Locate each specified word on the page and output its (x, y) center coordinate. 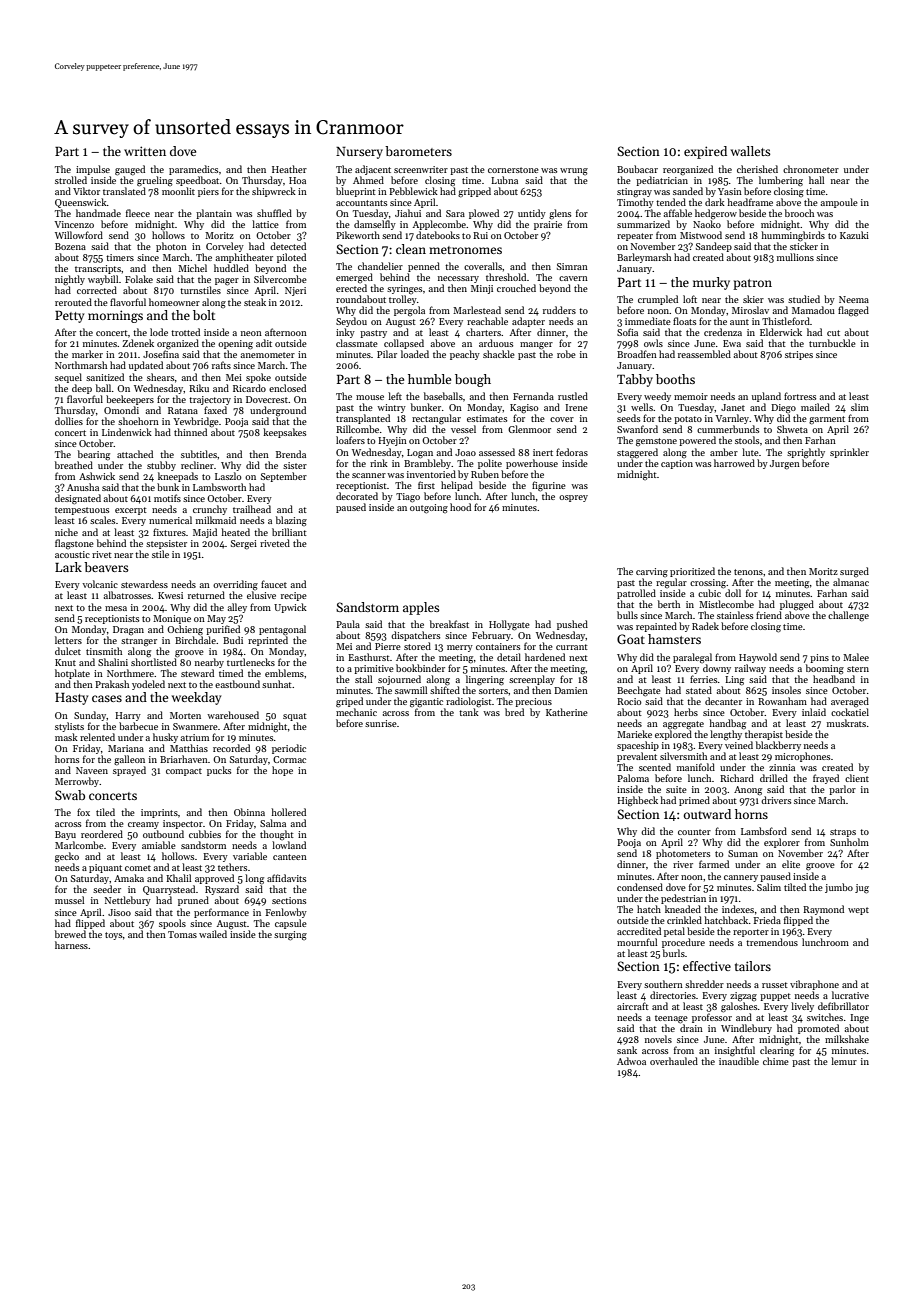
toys (114, 936)
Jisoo (119, 912)
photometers (683, 854)
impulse (93, 170)
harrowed (734, 463)
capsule (291, 924)
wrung (574, 171)
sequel (68, 378)
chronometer (811, 169)
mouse (370, 397)
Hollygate (509, 625)
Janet (733, 407)
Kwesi (170, 595)
